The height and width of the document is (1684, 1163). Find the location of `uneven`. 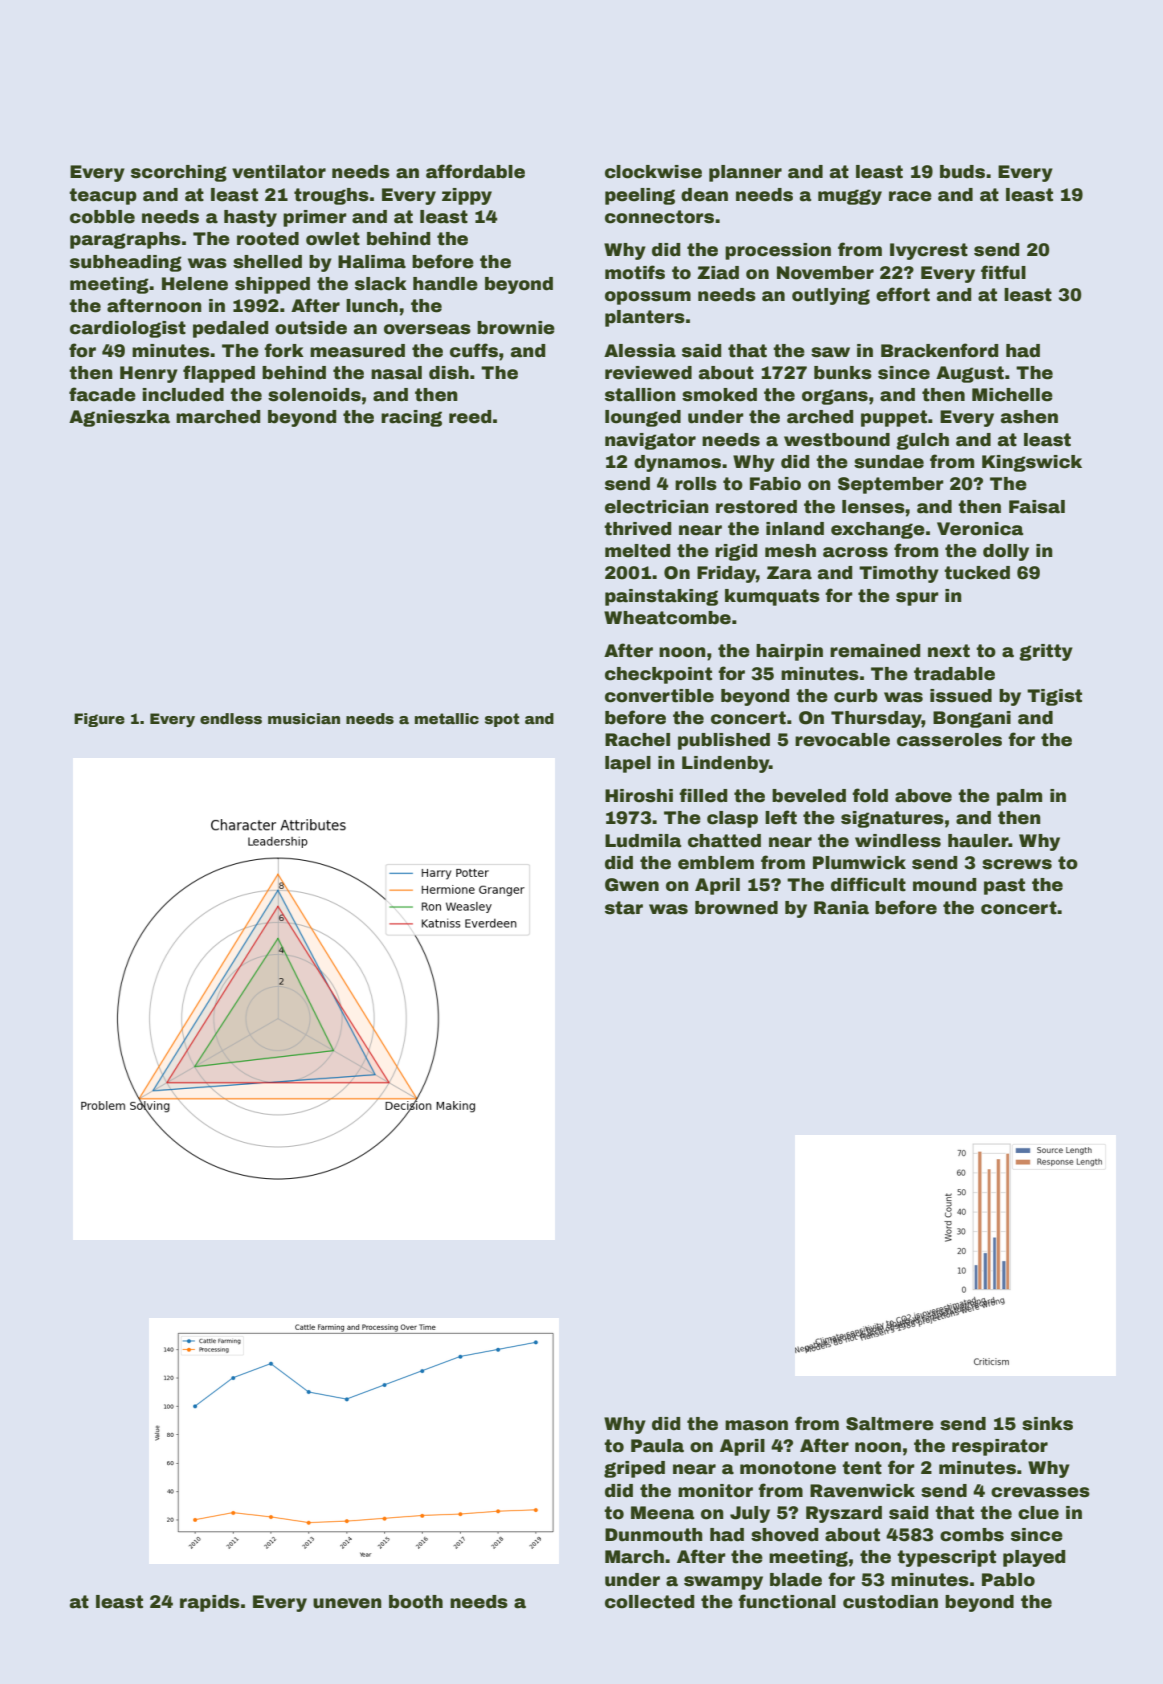

uneven is located at coordinates (347, 1603).
